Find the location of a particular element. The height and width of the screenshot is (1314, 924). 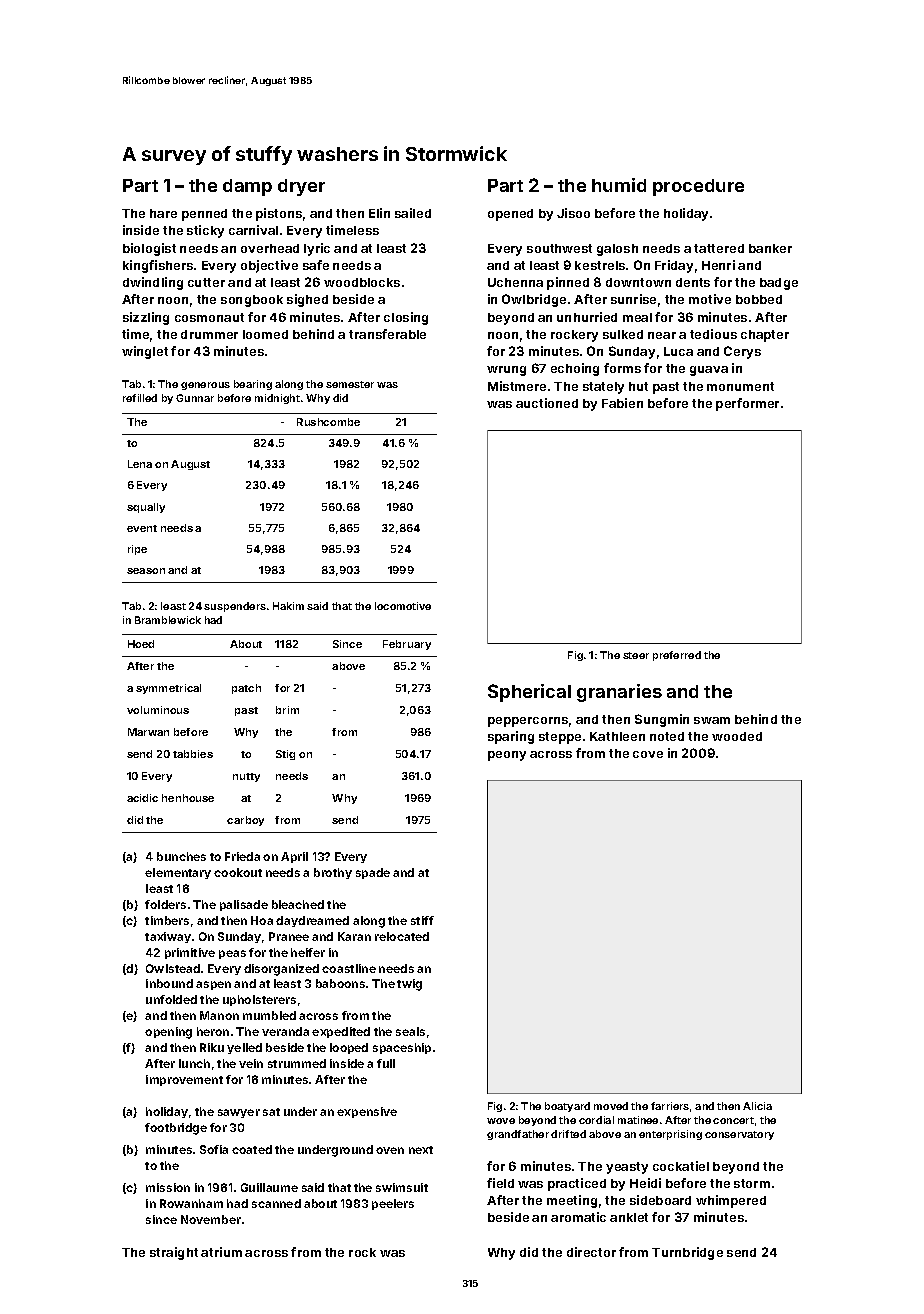

next is located at coordinates (421, 1150).
